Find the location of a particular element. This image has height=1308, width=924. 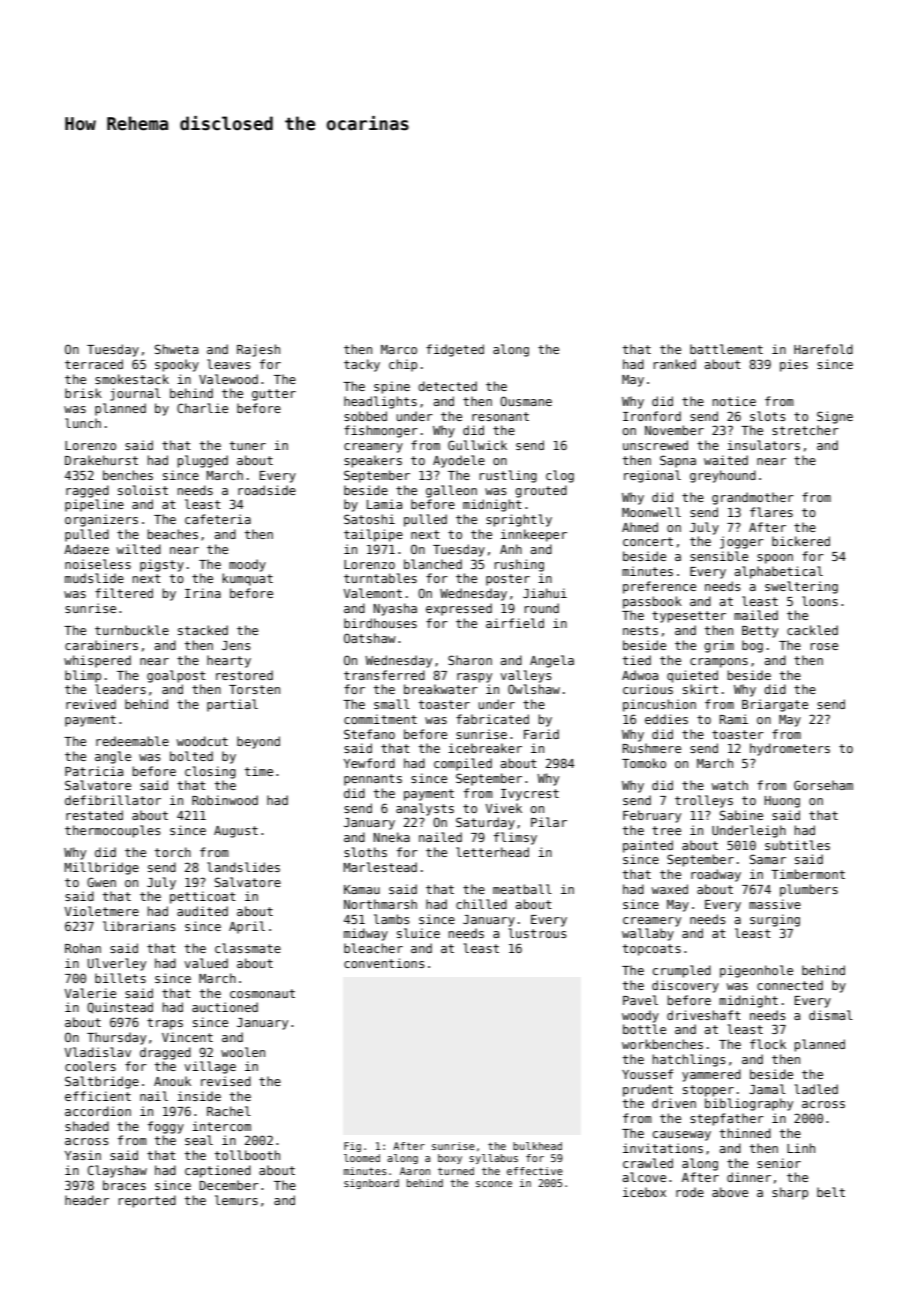

fidgeted is located at coordinates (455, 350).
